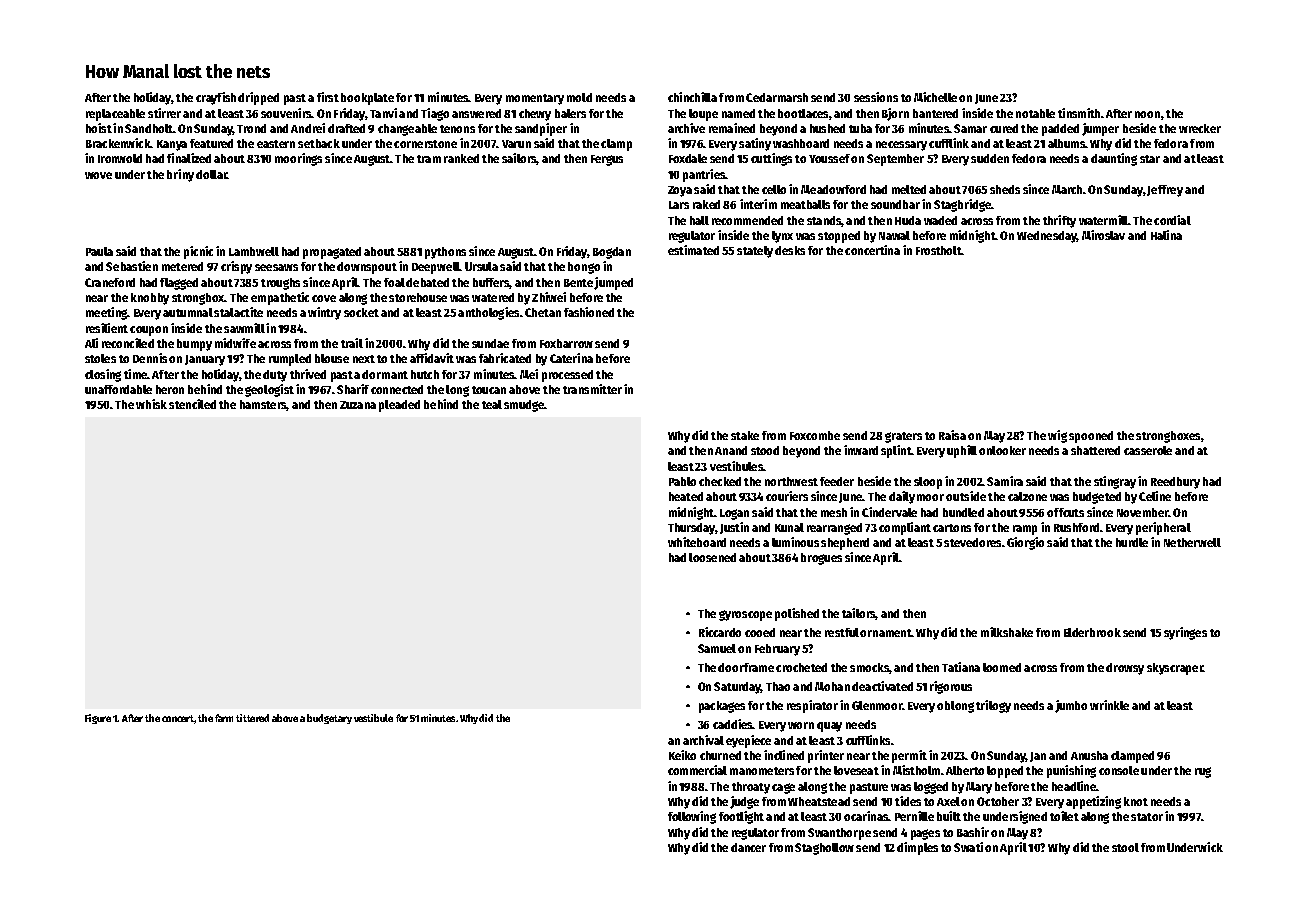 This screenshot has height=924, width=1308. I want to click on Elderbrook, so click(1092, 632).
